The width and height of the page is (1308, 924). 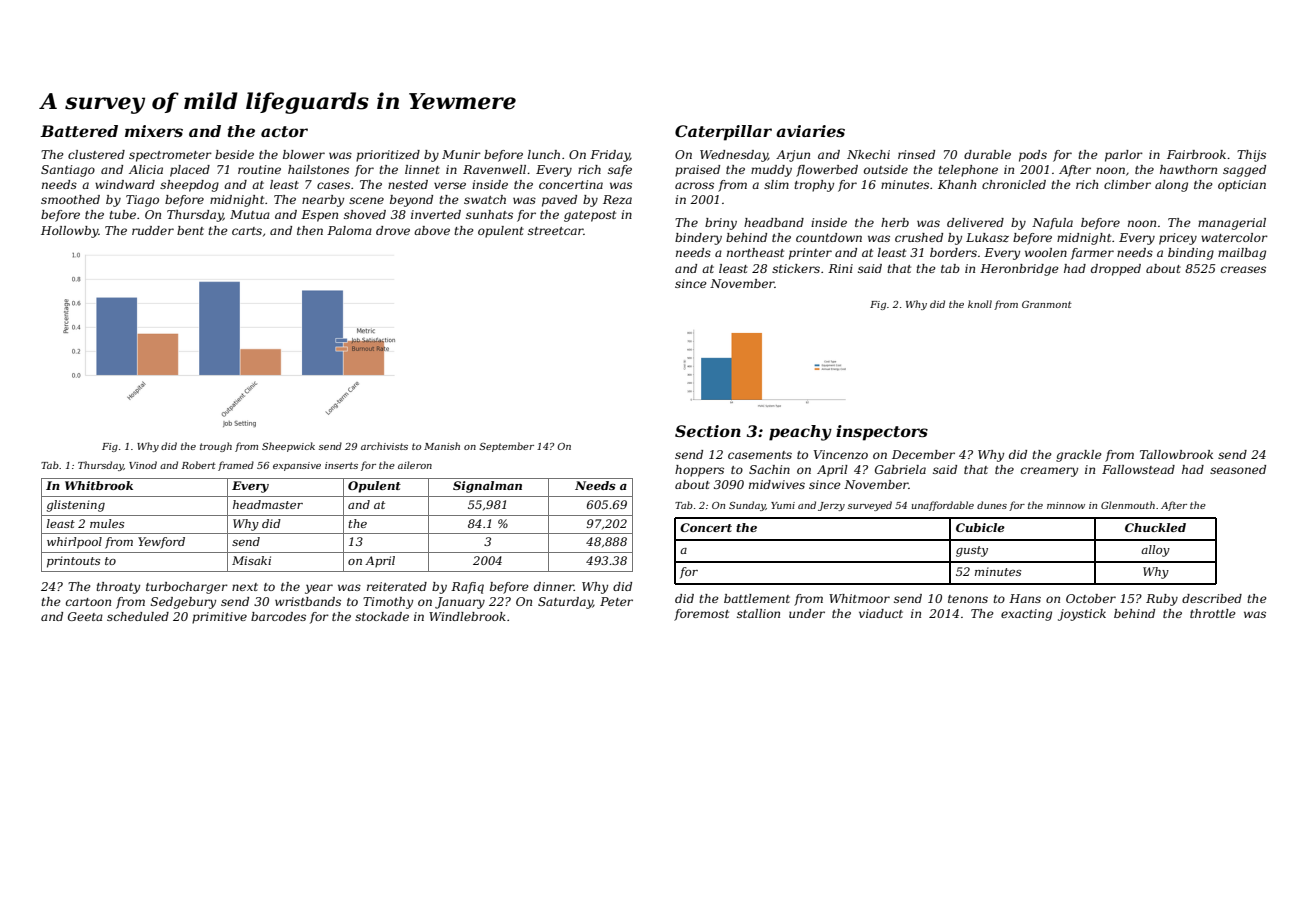 I want to click on under, so click(x=807, y=613).
